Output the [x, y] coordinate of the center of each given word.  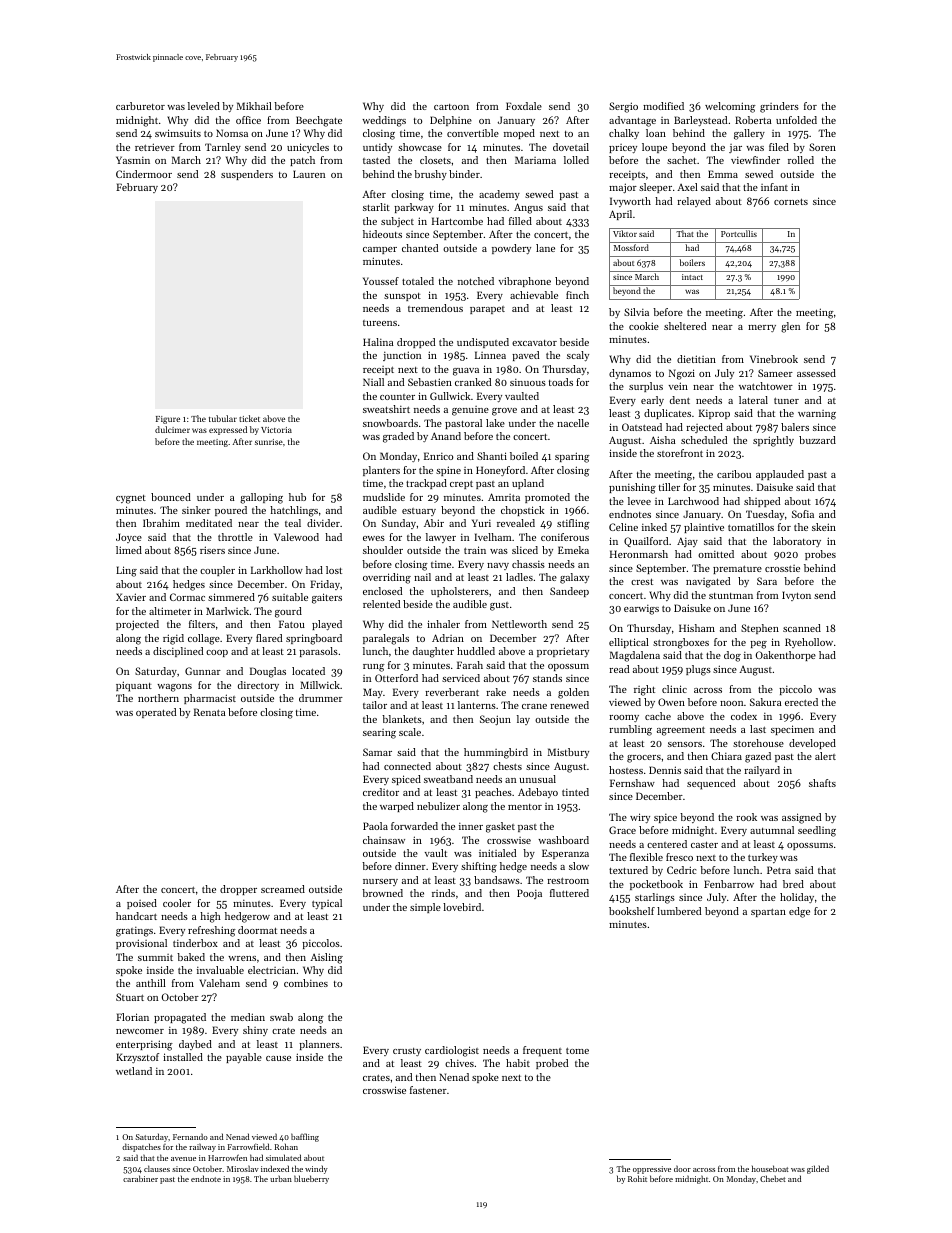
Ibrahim [161, 523]
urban [281, 1179]
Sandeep [569, 592]
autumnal [772, 830]
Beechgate [319, 121]
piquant [134, 686]
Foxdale [524, 106]
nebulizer [438, 806]
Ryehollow [809, 643]
